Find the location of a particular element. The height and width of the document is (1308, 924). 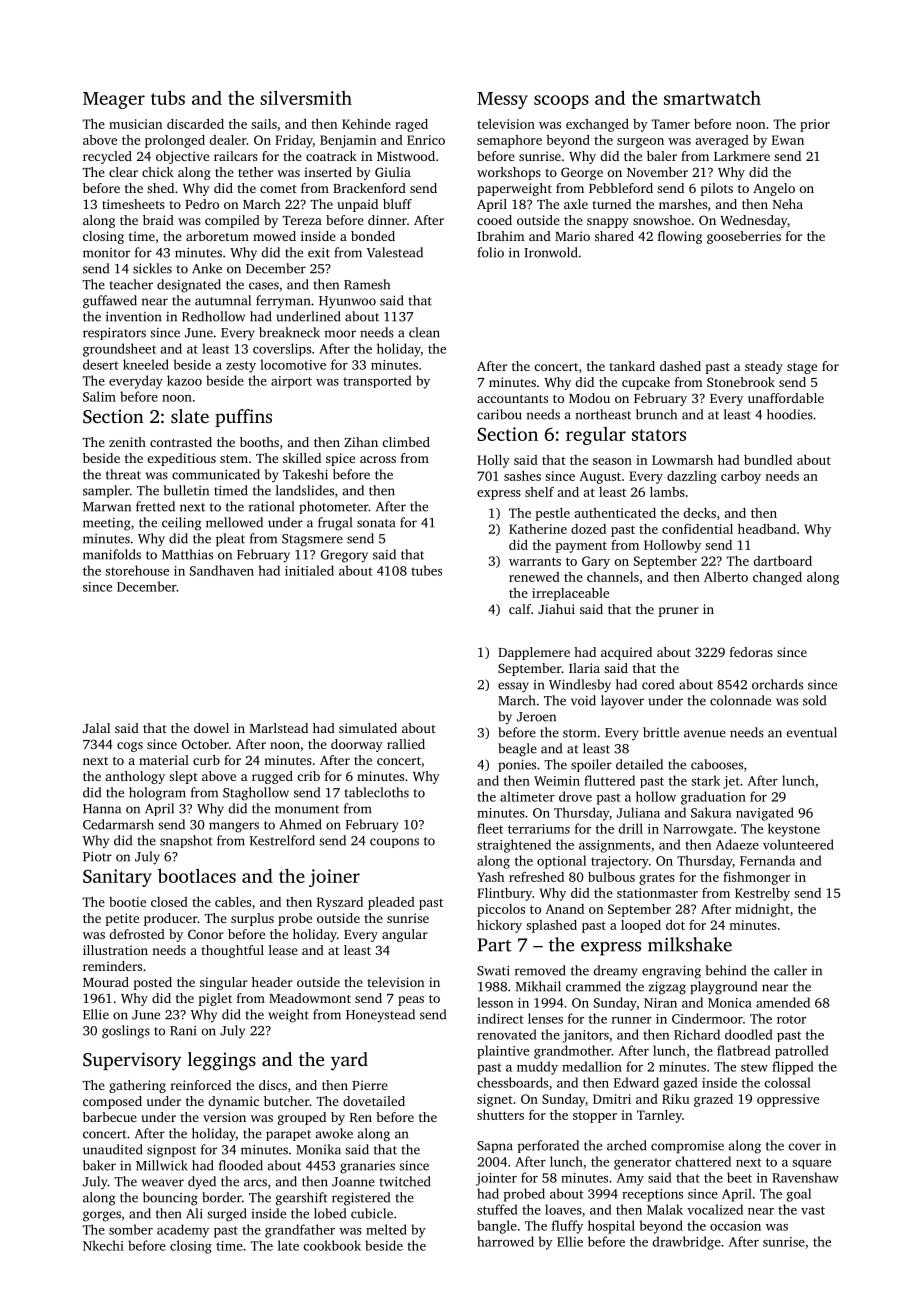

Ryszard is located at coordinates (340, 903).
